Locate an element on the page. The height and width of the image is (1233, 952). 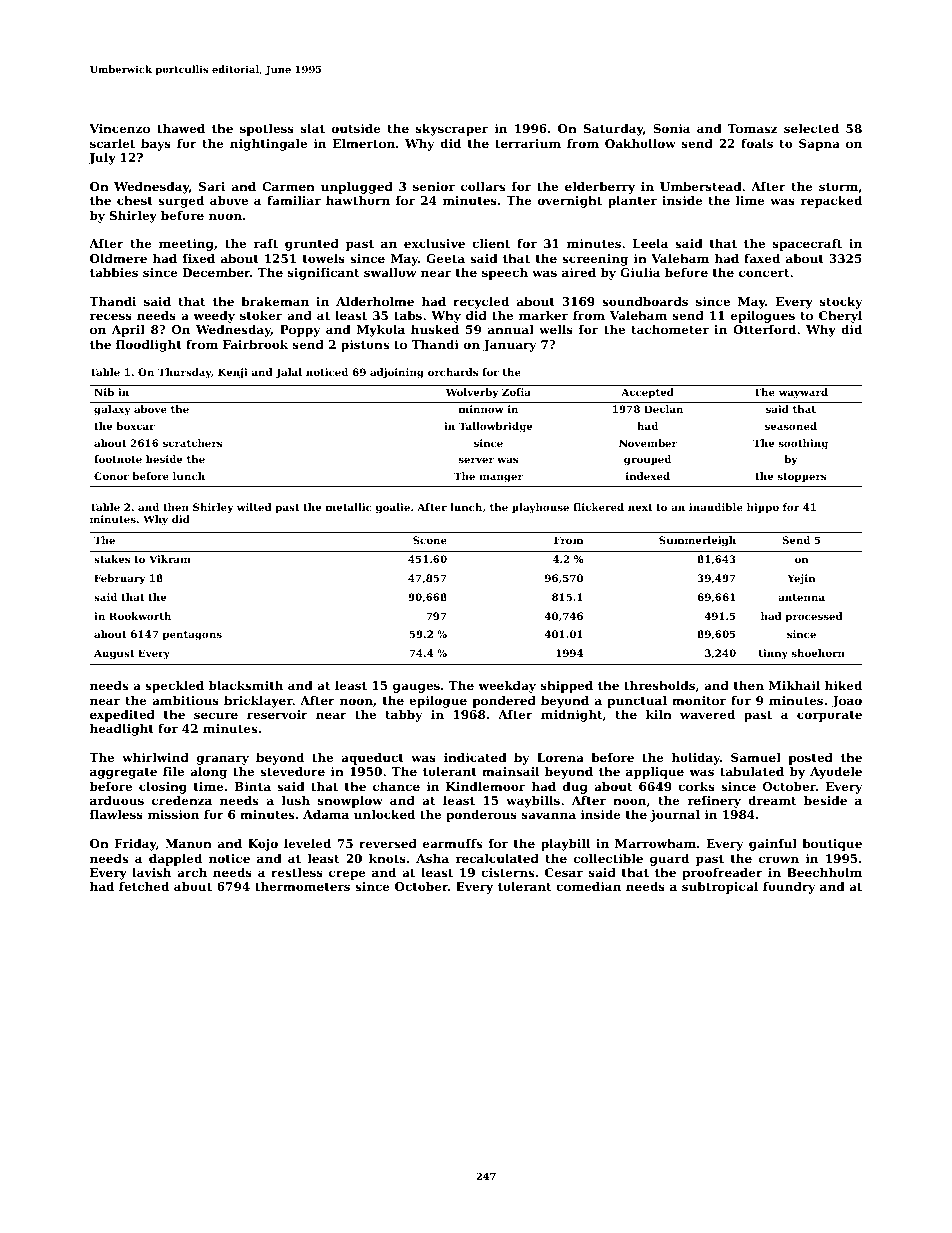
Mikhail is located at coordinates (794, 685).
